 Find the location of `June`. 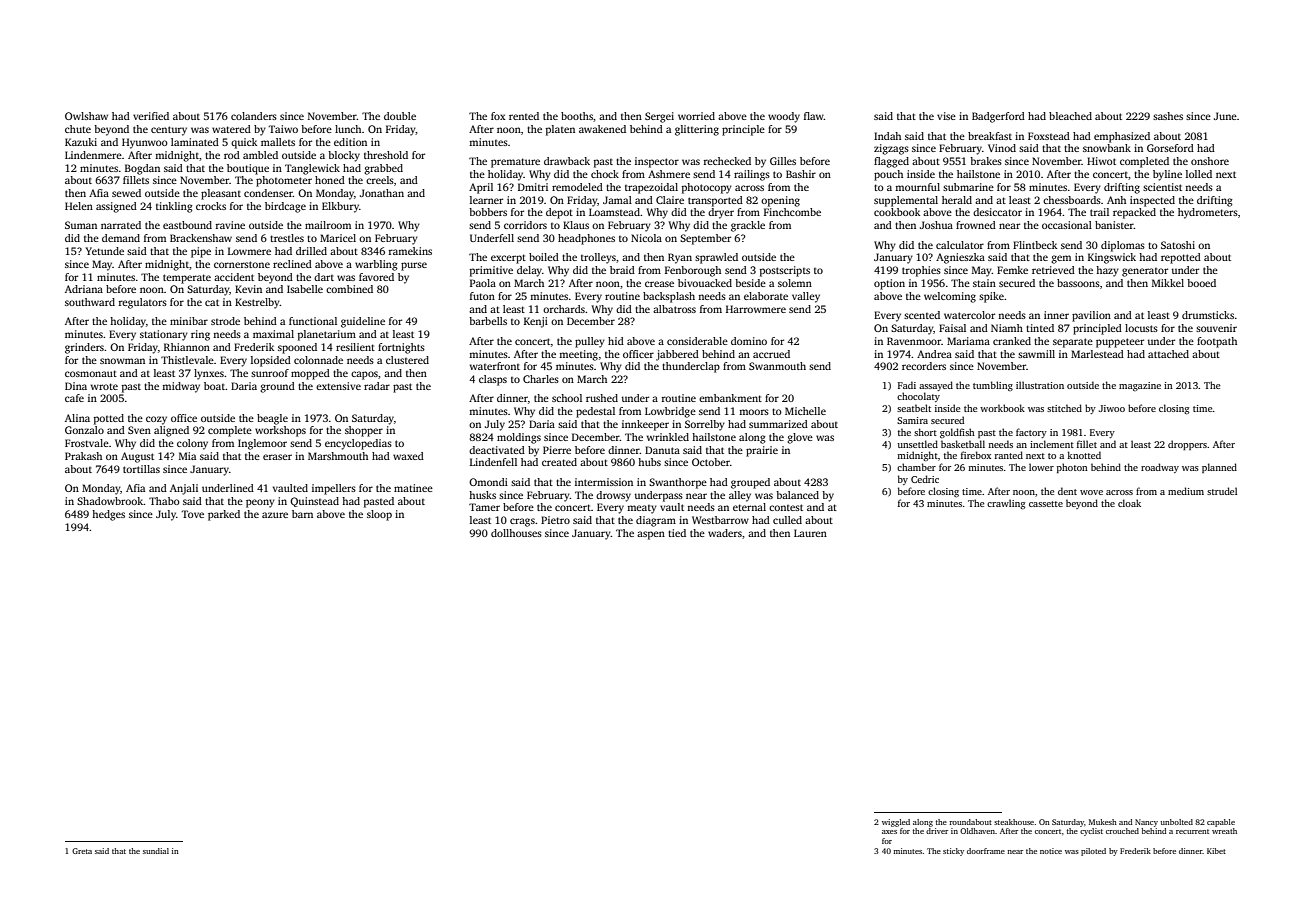

June is located at coordinates (1225, 116).
